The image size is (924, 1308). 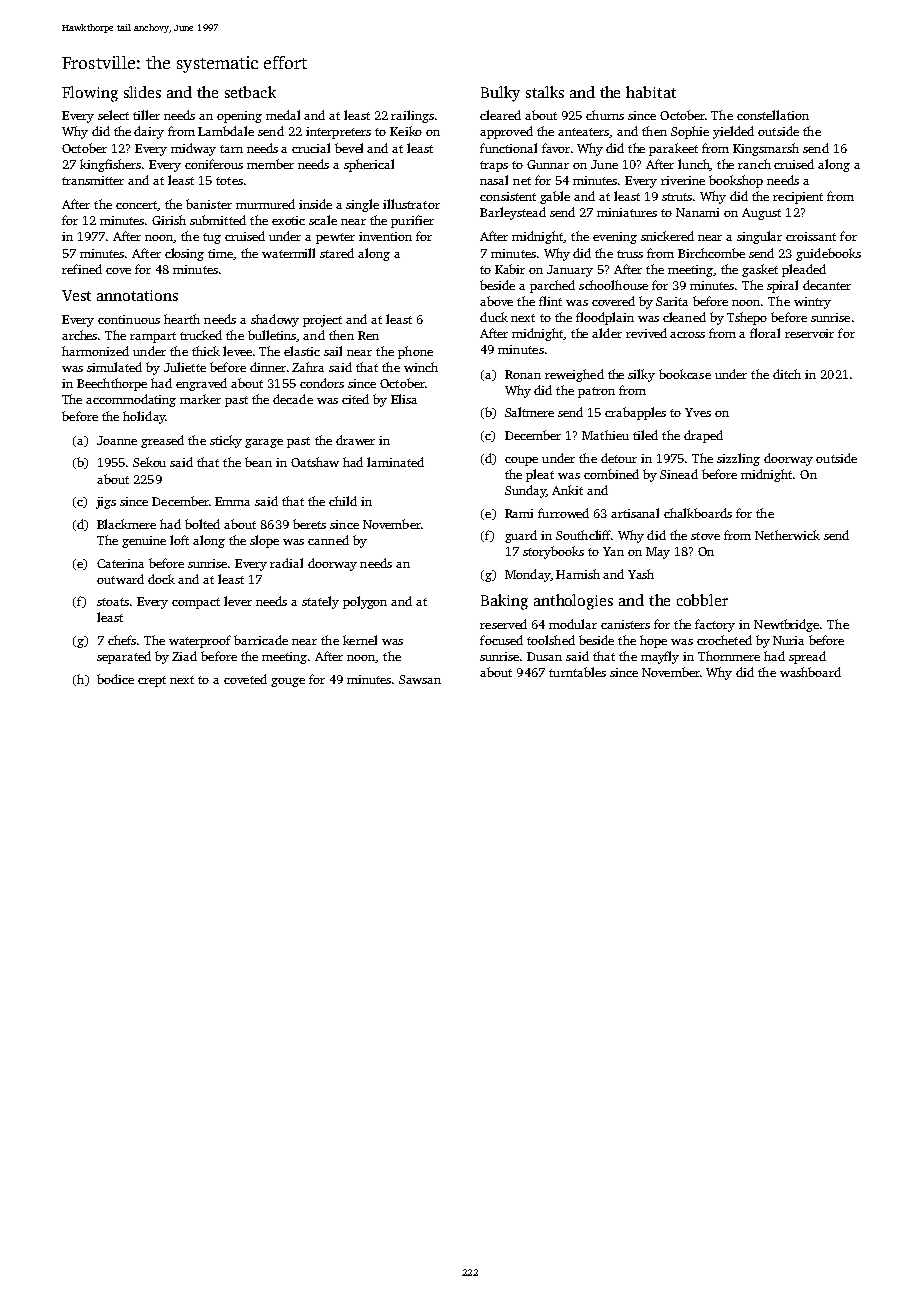 What do you see at coordinates (672, 301) in the document?
I see `Sarita` at bounding box center [672, 301].
